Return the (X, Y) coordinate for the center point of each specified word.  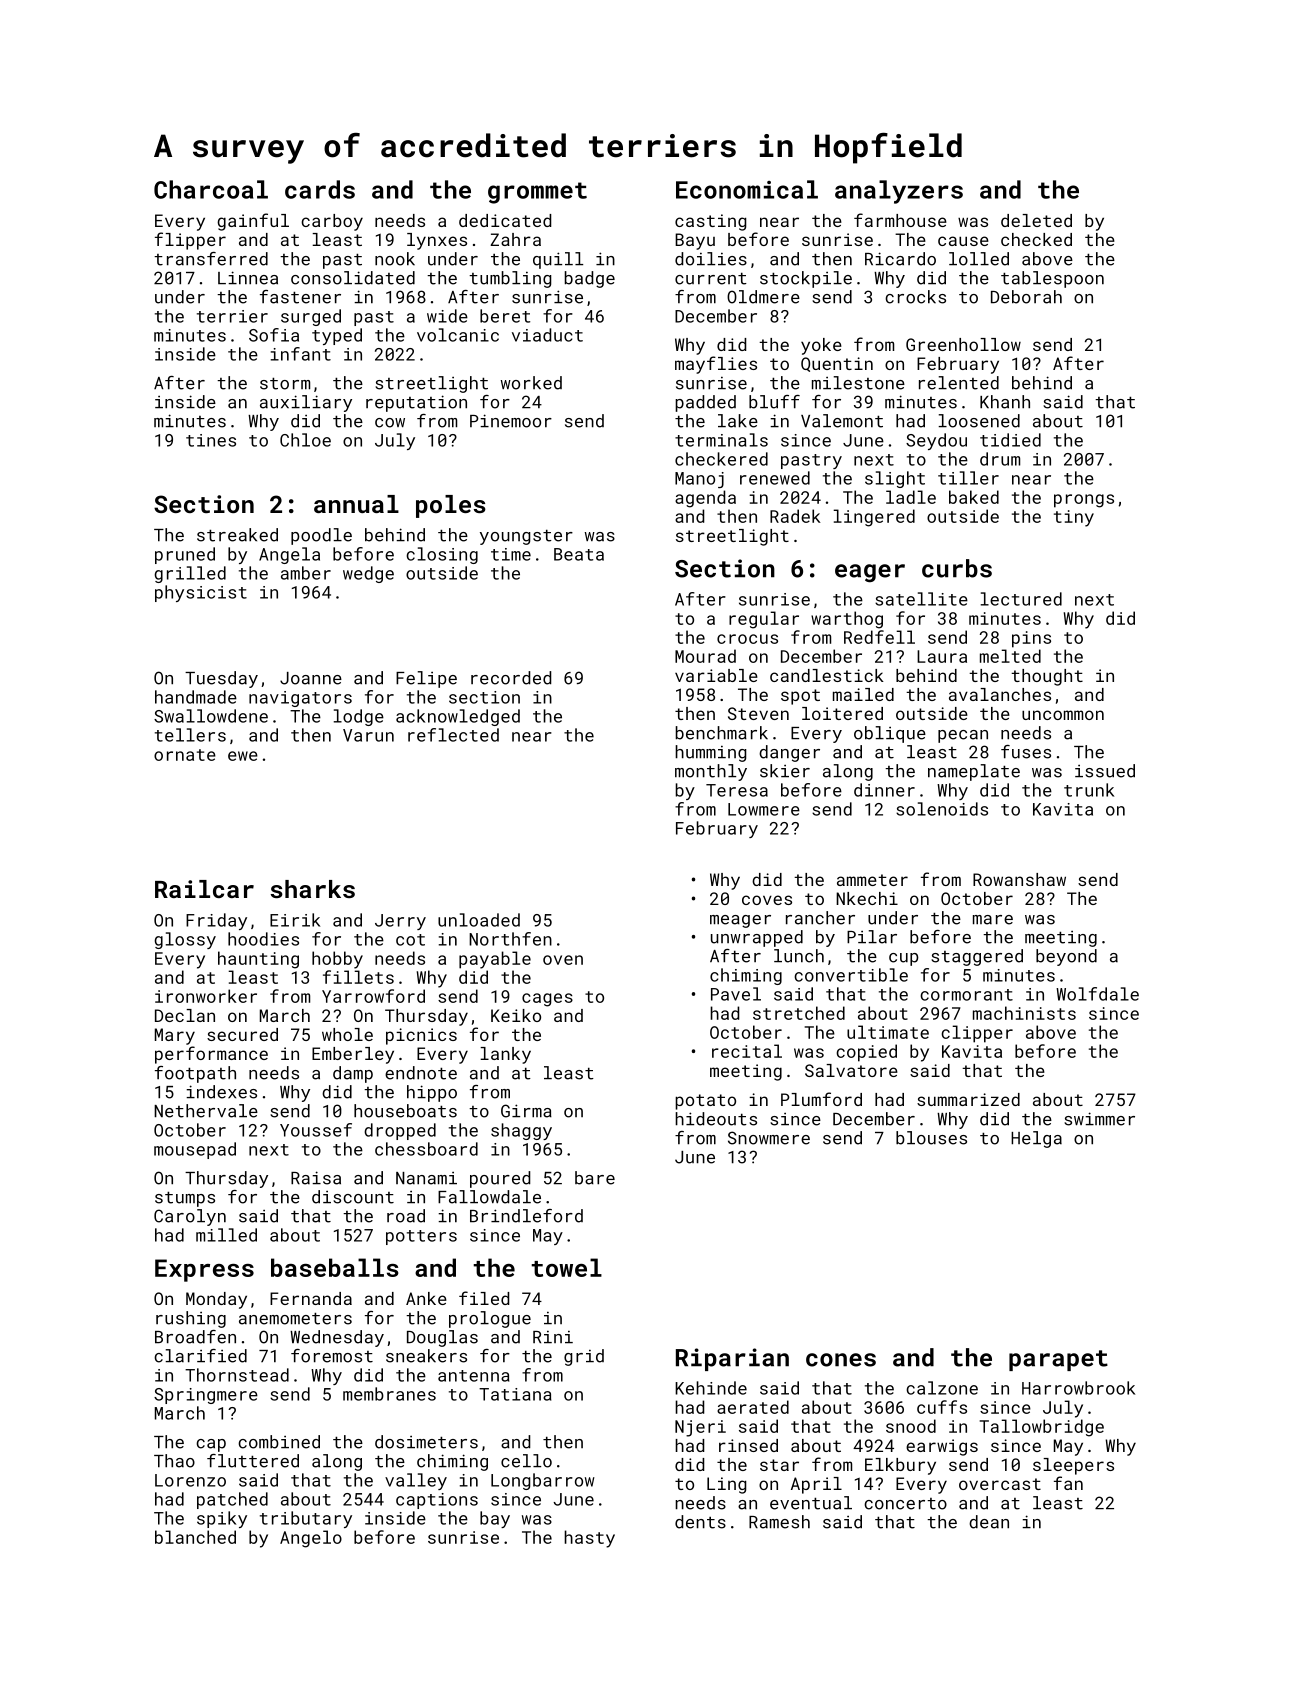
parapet (1058, 1360)
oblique (890, 734)
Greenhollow (963, 344)
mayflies (716, 365)
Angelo (311, 1539)
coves (767, 900)
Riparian (732, 1359)
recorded (511, 678)
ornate (185, 755)
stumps (185, 1199)
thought (1047, 677)
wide (447, 316)
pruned (185, 555)
